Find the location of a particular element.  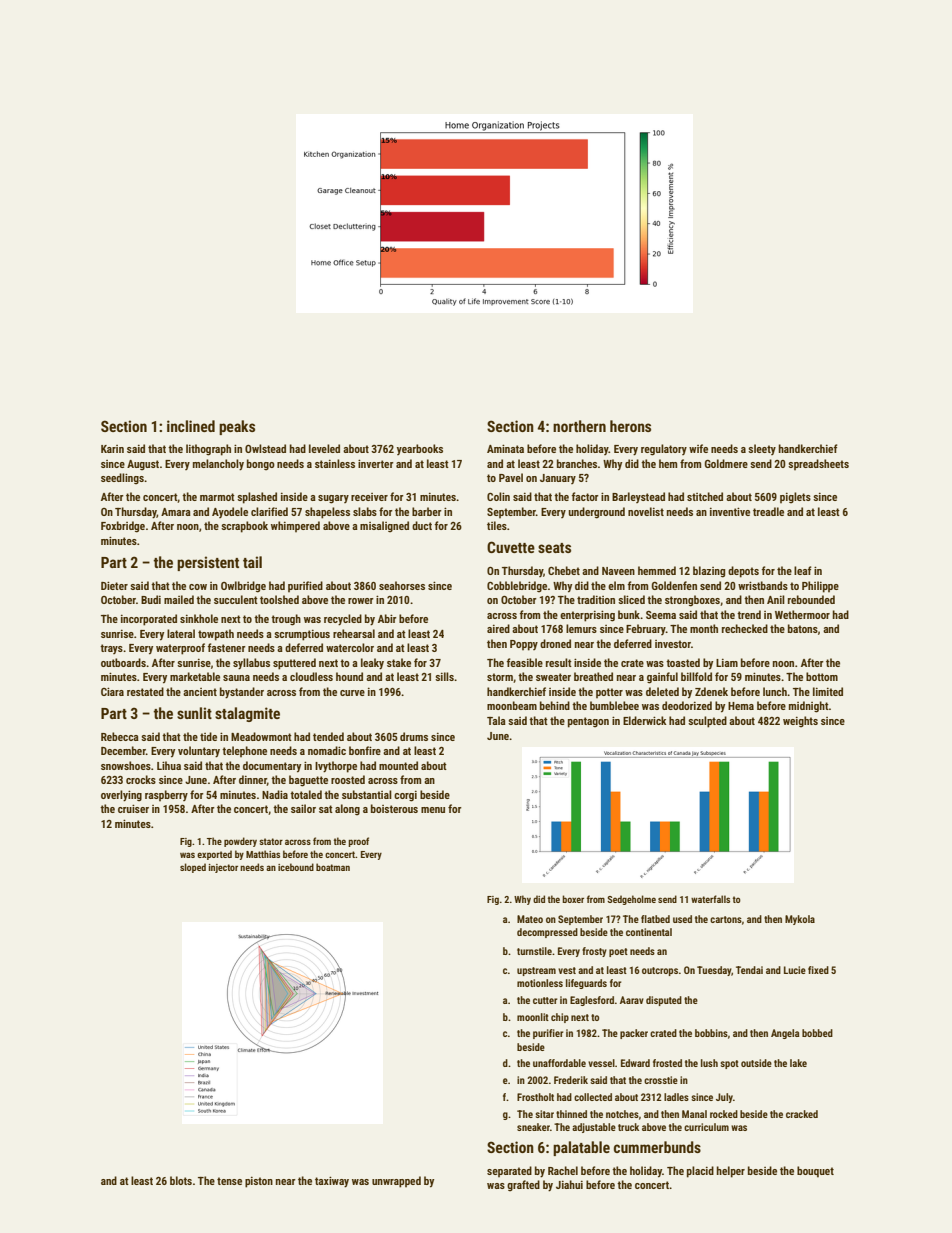

melancholy is located at coordinates (218, 465).
